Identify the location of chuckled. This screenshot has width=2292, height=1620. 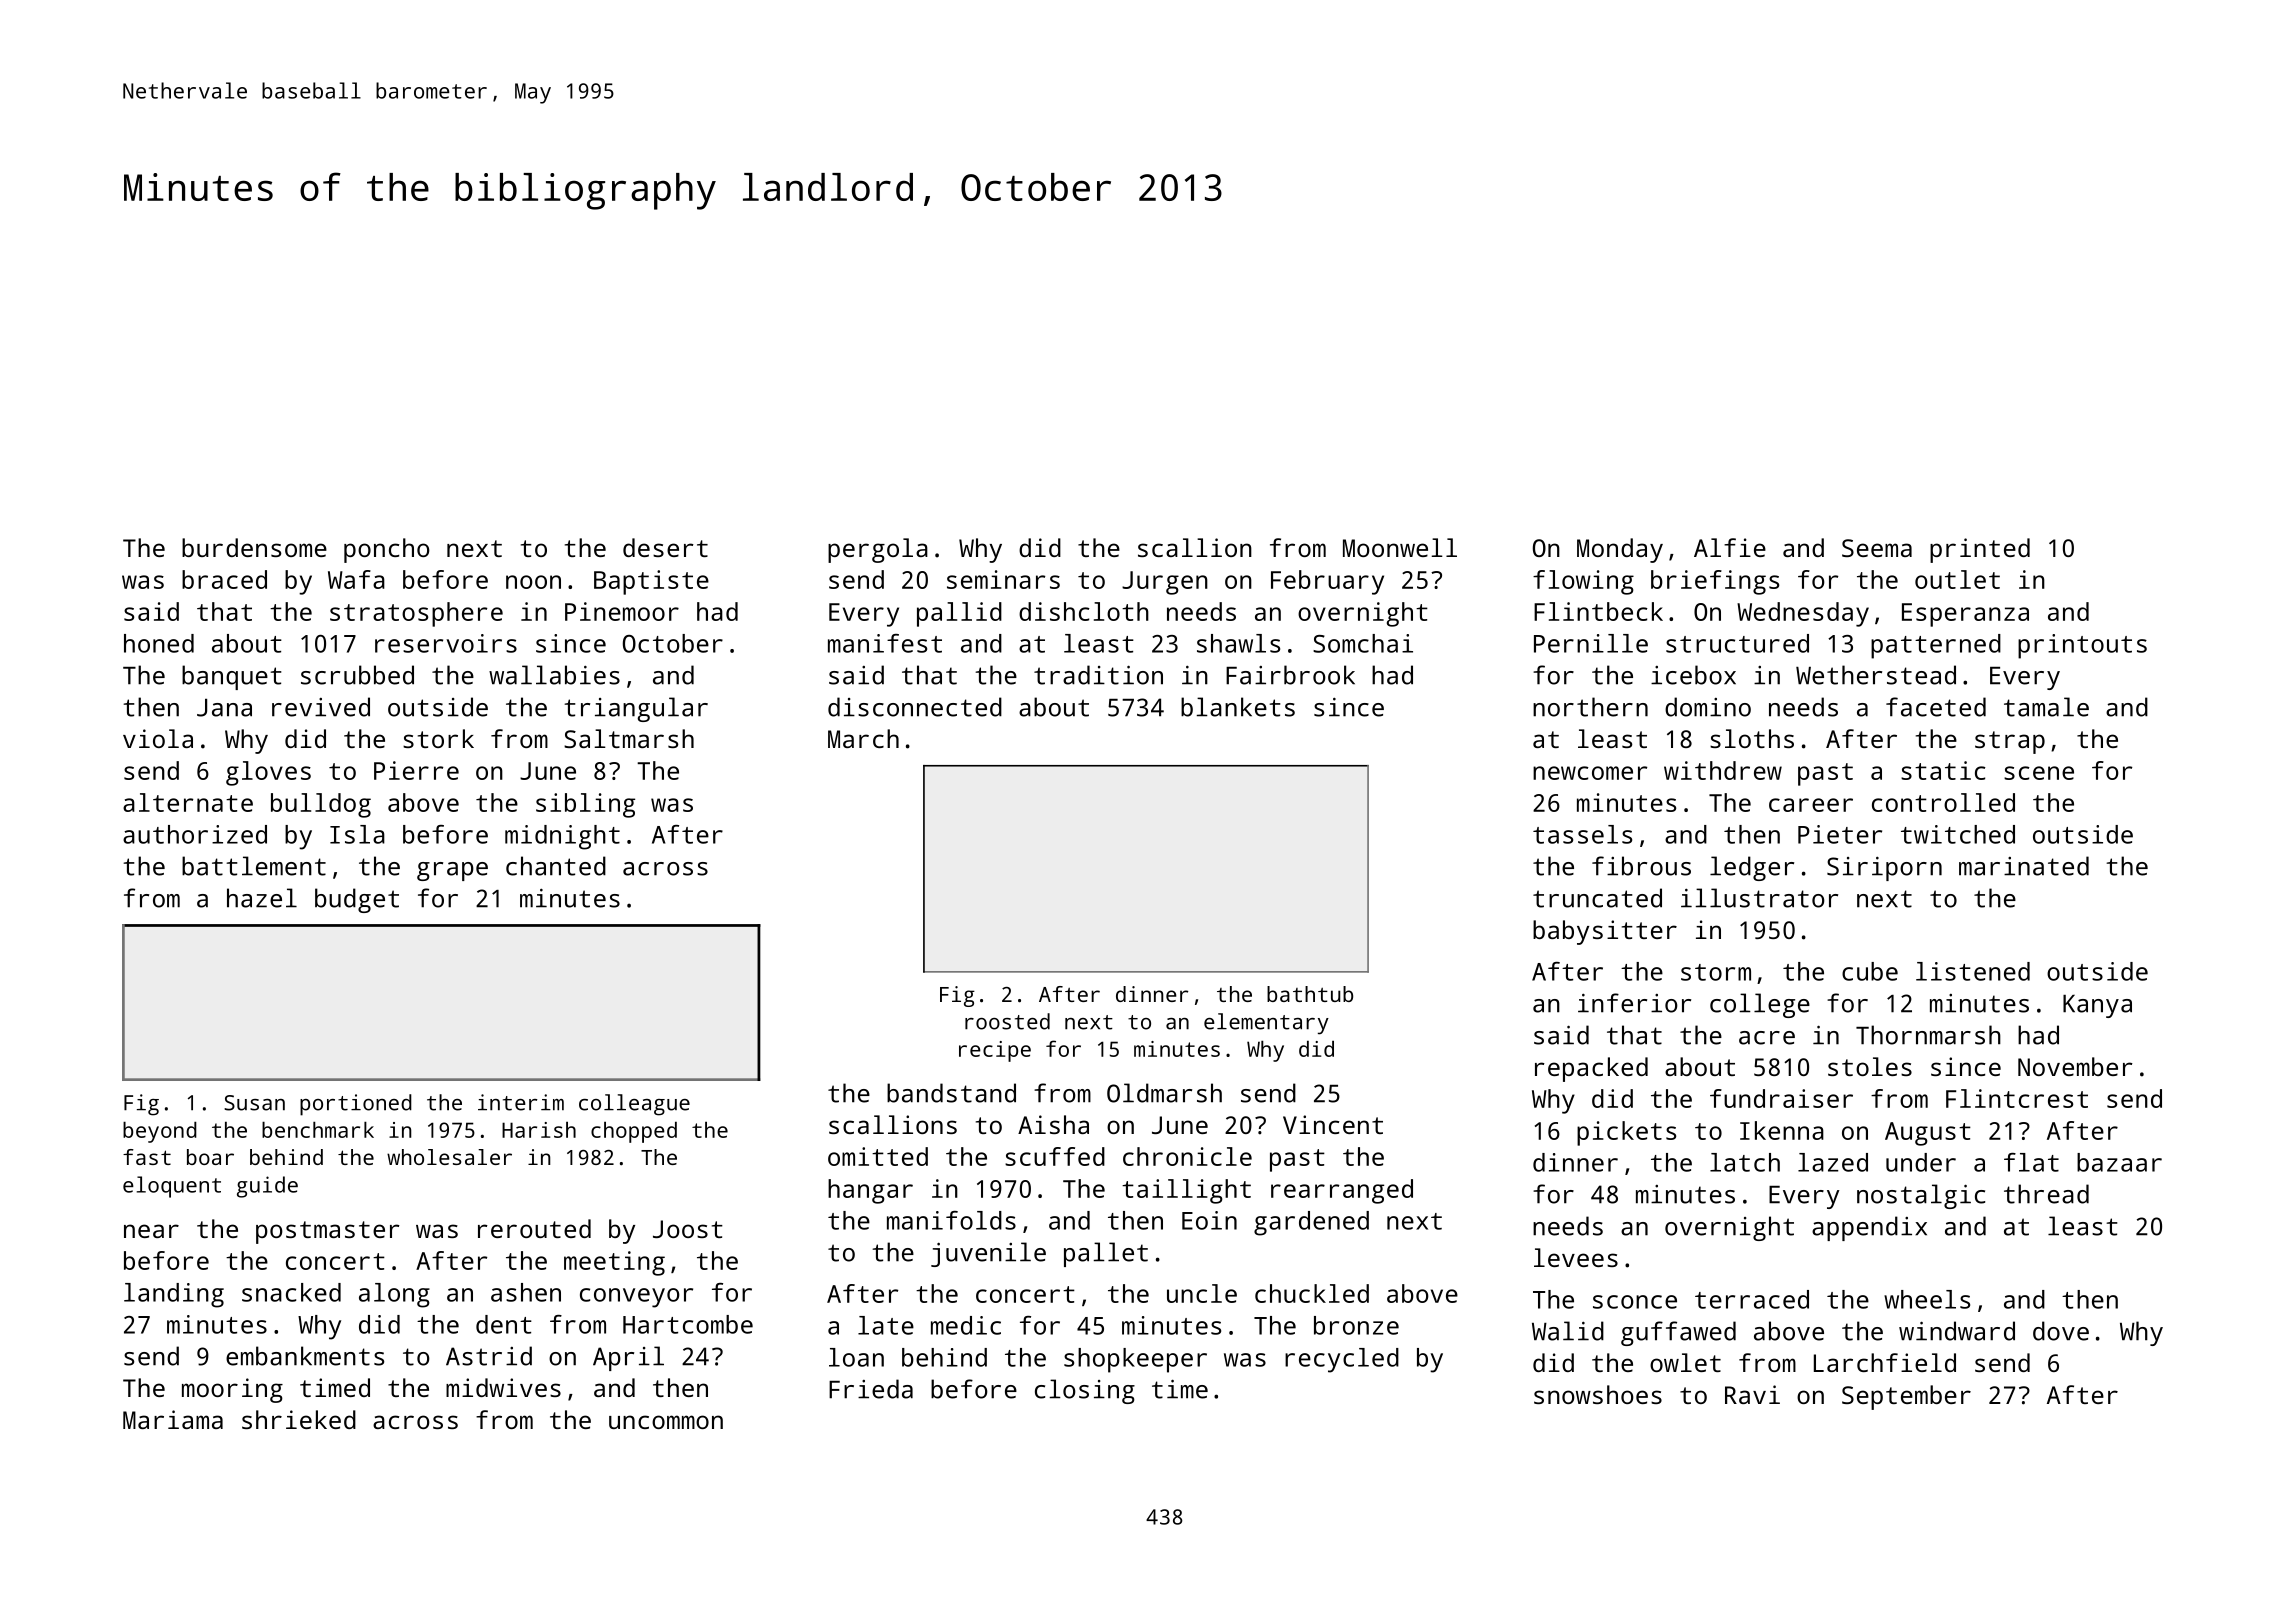
(1312, 1293).
